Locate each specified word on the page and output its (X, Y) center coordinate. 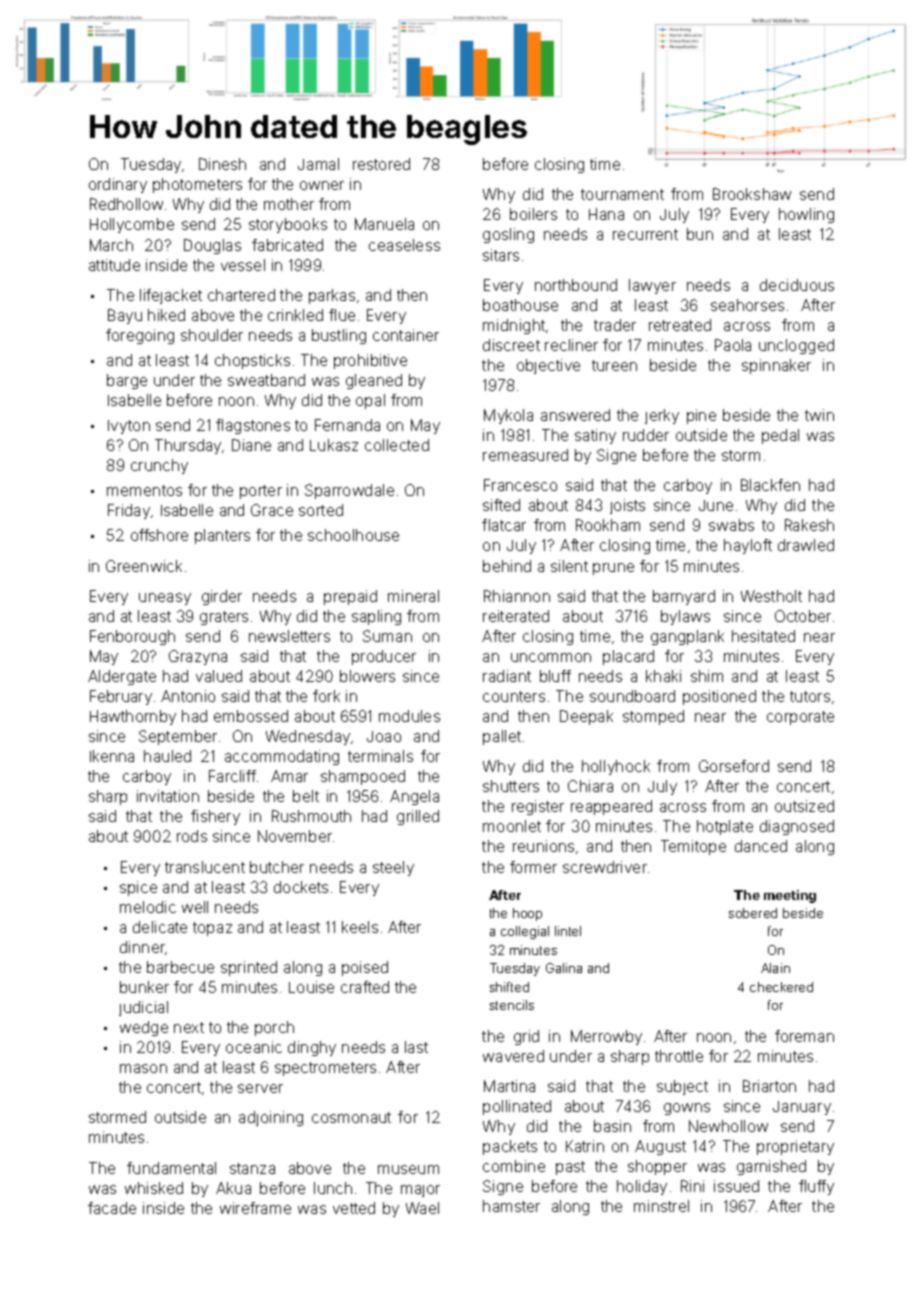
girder (222, 597)
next (189, 1027)
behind (507, 566)
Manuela (384, 224)
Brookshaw (752, 194)
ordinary (118, 185)
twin (819, 415)
